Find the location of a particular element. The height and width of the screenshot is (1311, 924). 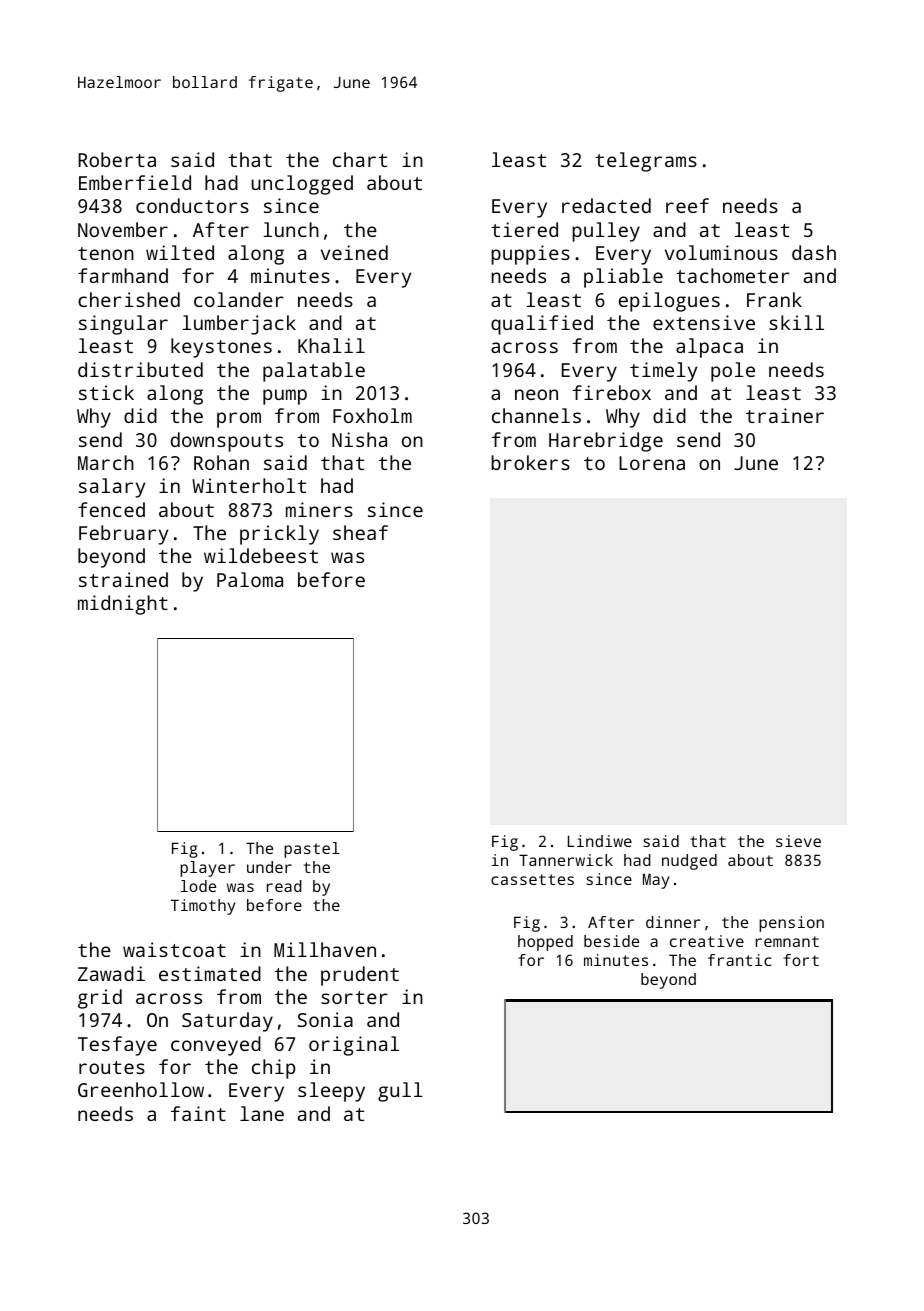

chart is located at coordinates (360, 159).
